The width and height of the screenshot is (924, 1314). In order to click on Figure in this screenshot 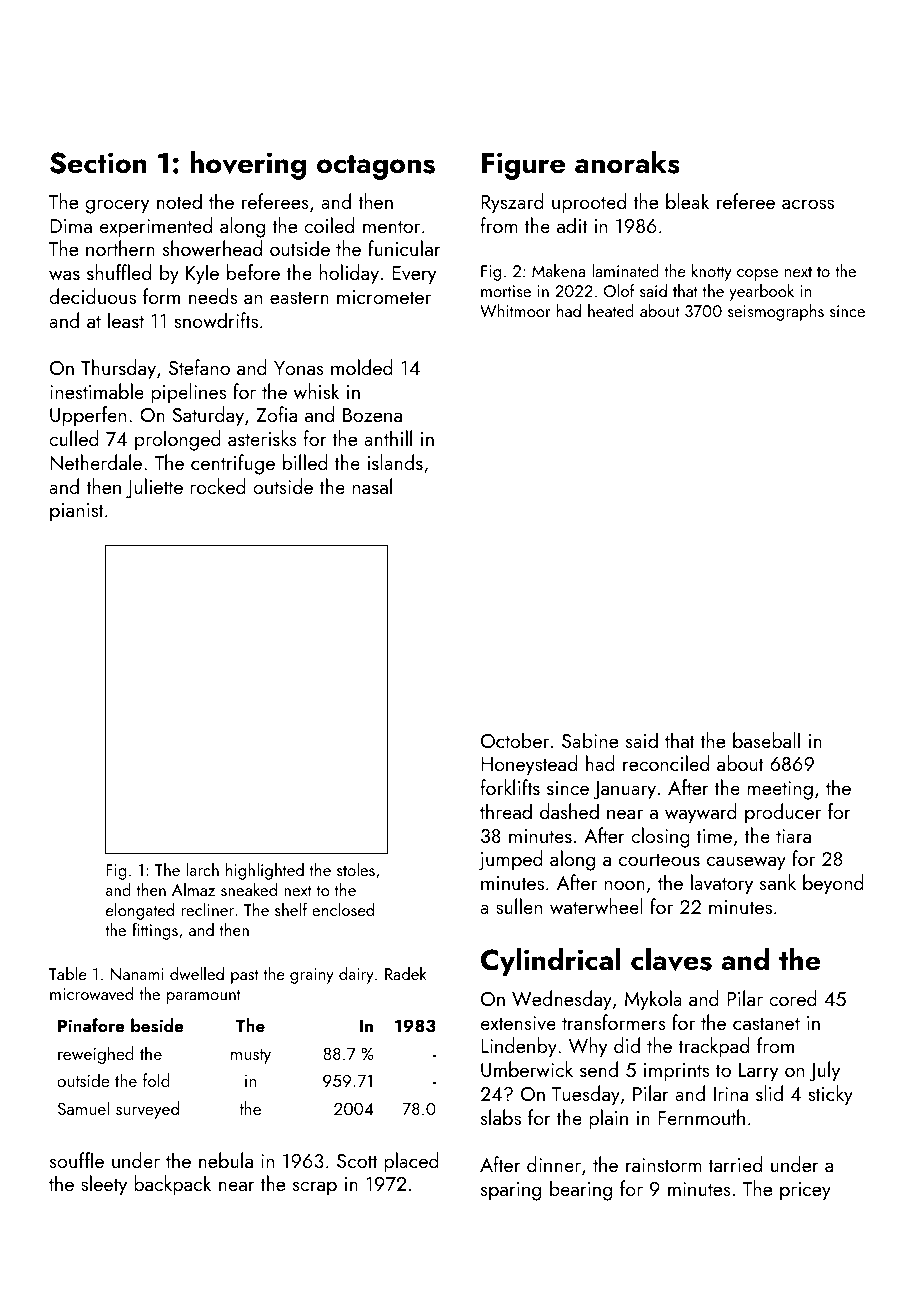, I will do `click(523, 166)`.
